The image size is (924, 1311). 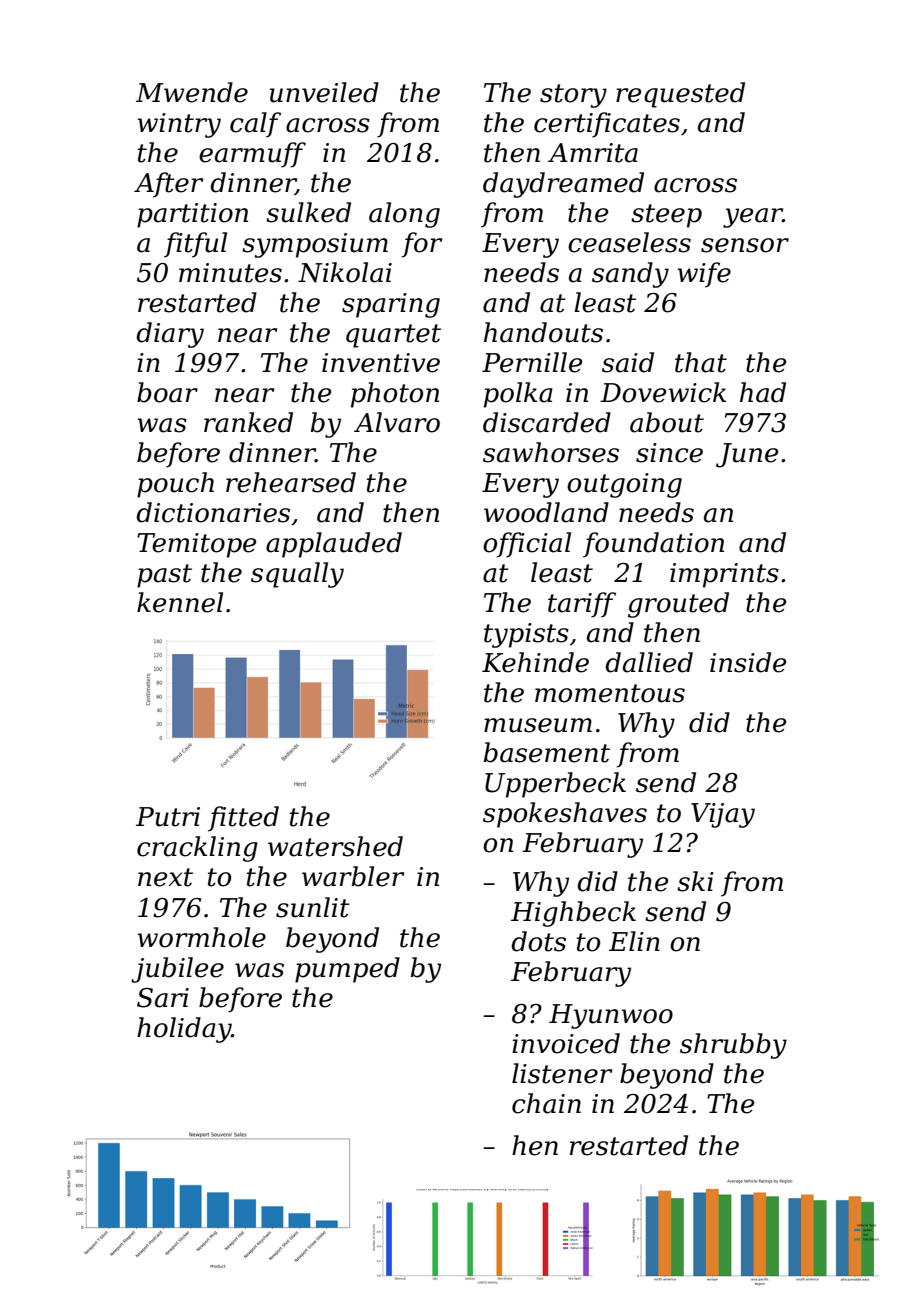 I want to click on sulked, so click(x=308, y=212).
